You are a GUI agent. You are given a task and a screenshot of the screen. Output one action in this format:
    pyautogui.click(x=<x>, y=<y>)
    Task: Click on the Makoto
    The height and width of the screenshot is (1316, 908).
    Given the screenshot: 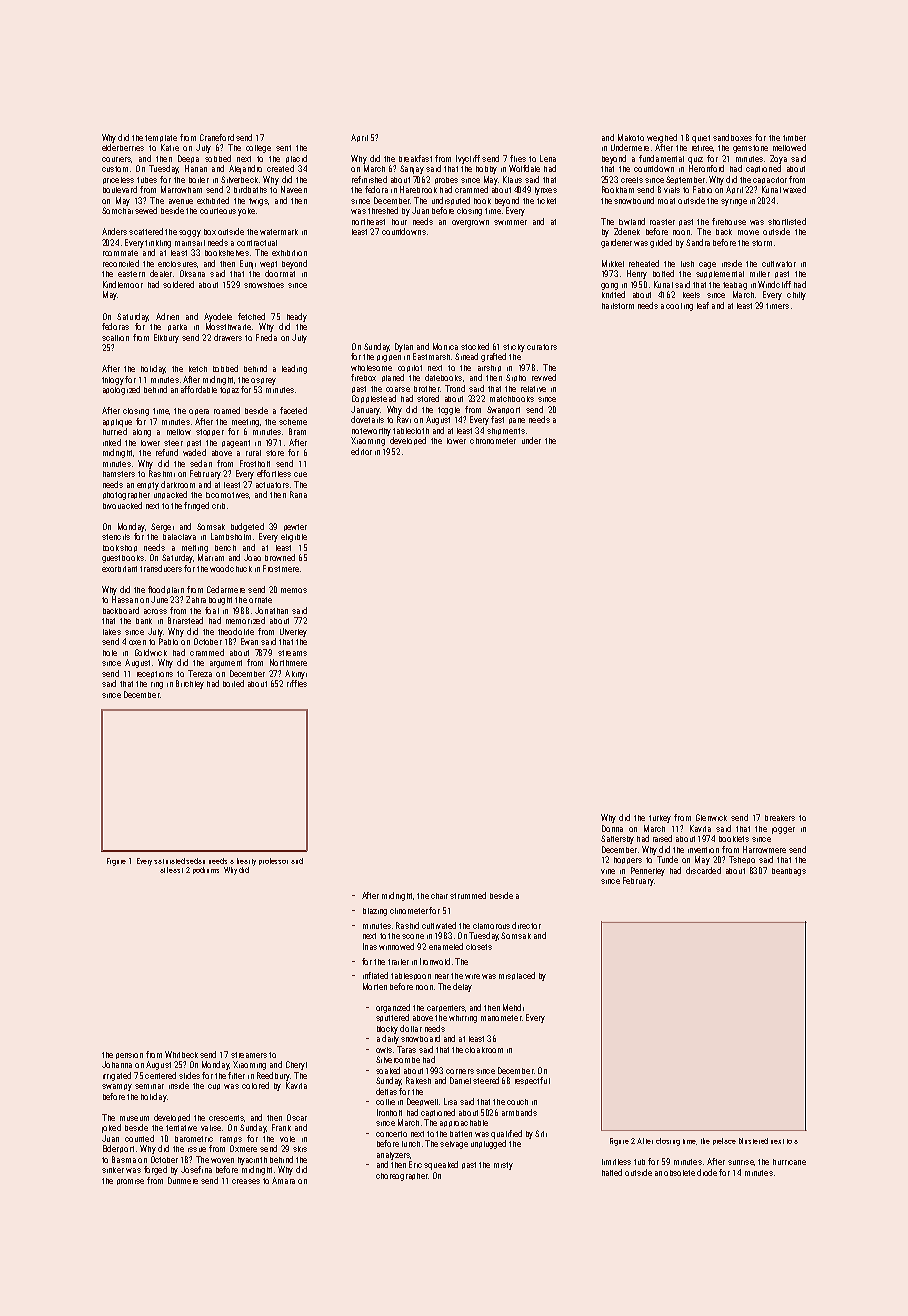 What is the action you would take?
    pyautogui.click(x=631, y=137)
